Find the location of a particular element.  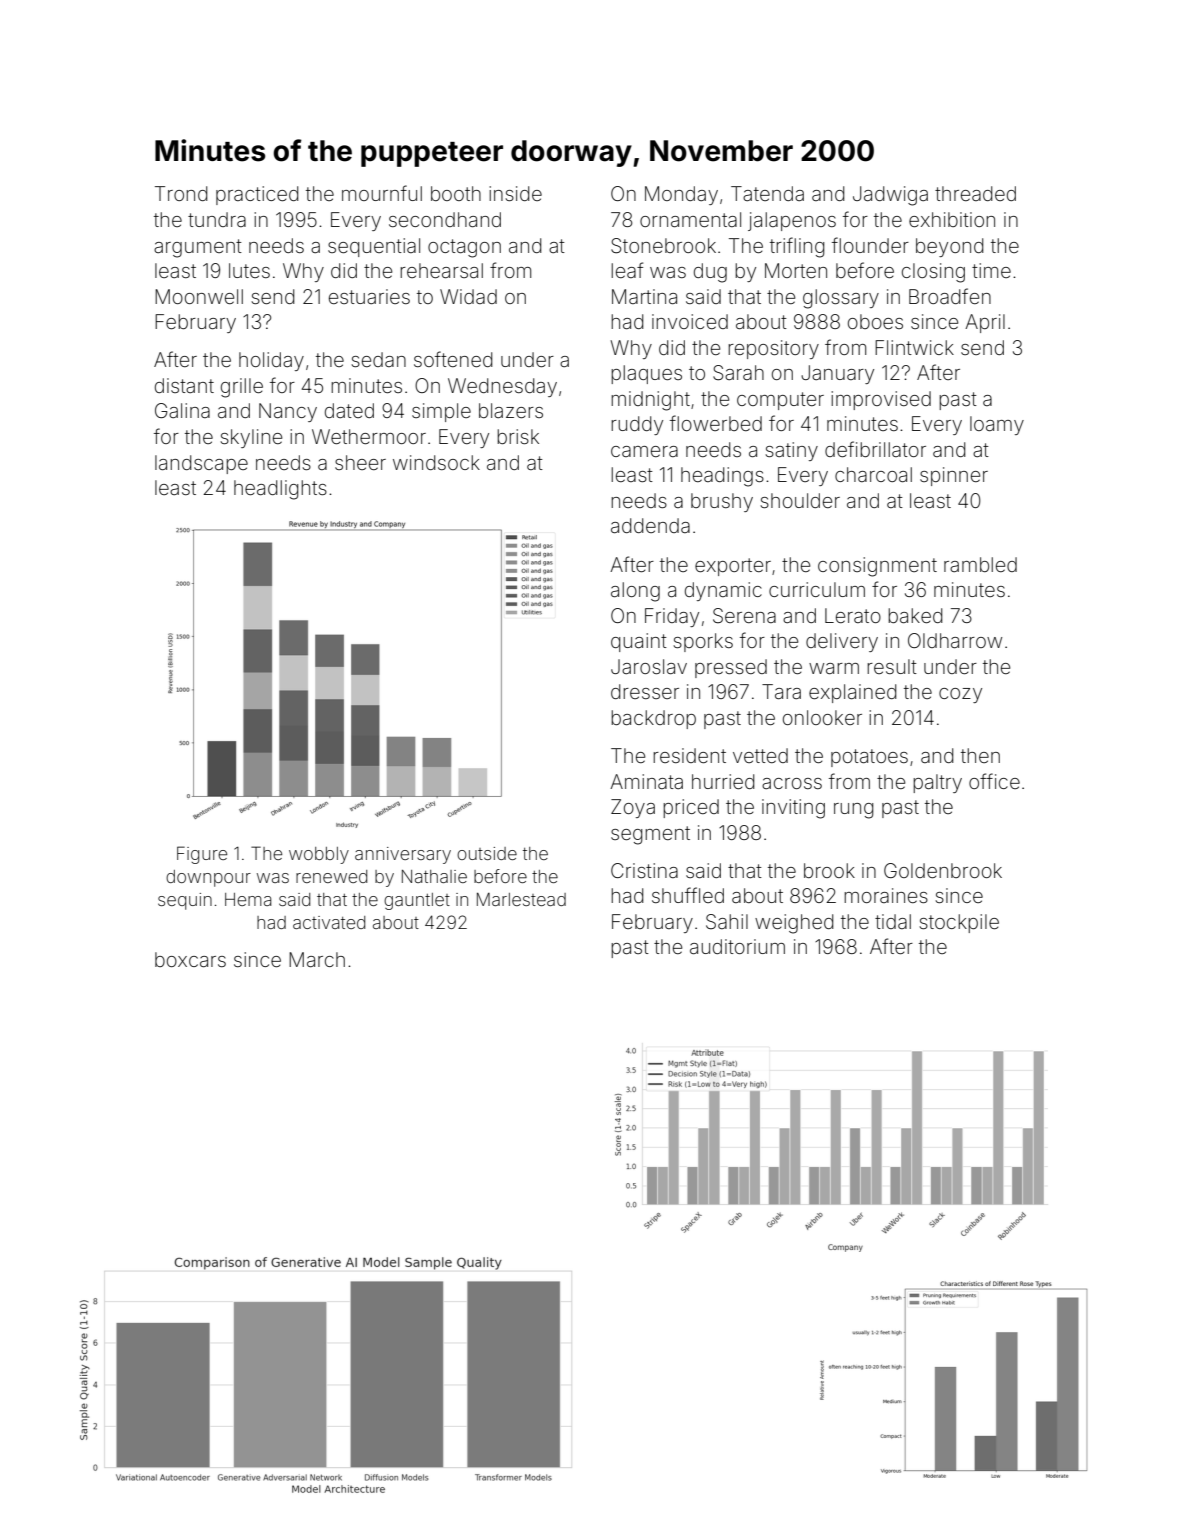

dresser is located at coordinates (645, 691).
